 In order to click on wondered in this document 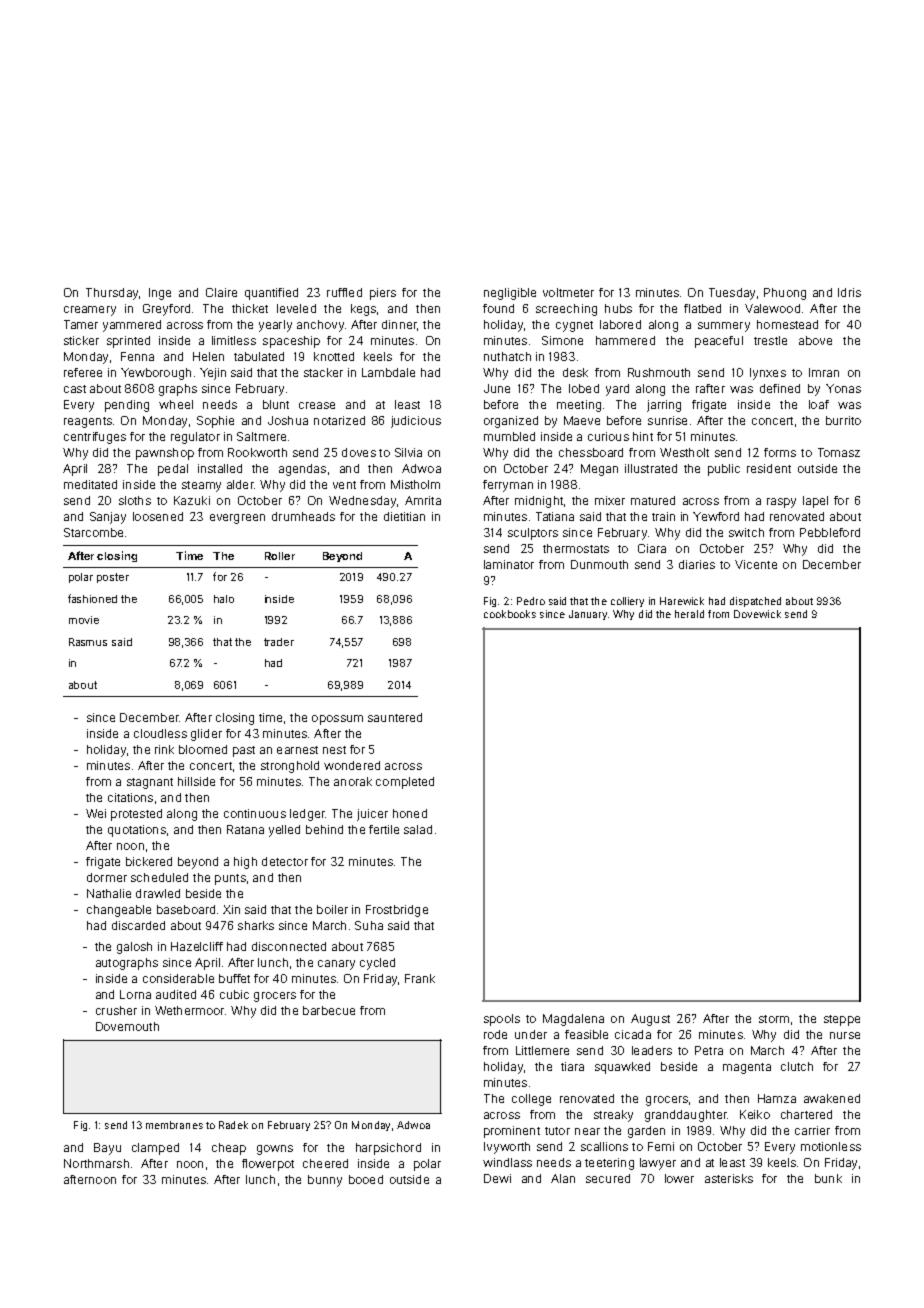, I will do `click(352, 765)`.
